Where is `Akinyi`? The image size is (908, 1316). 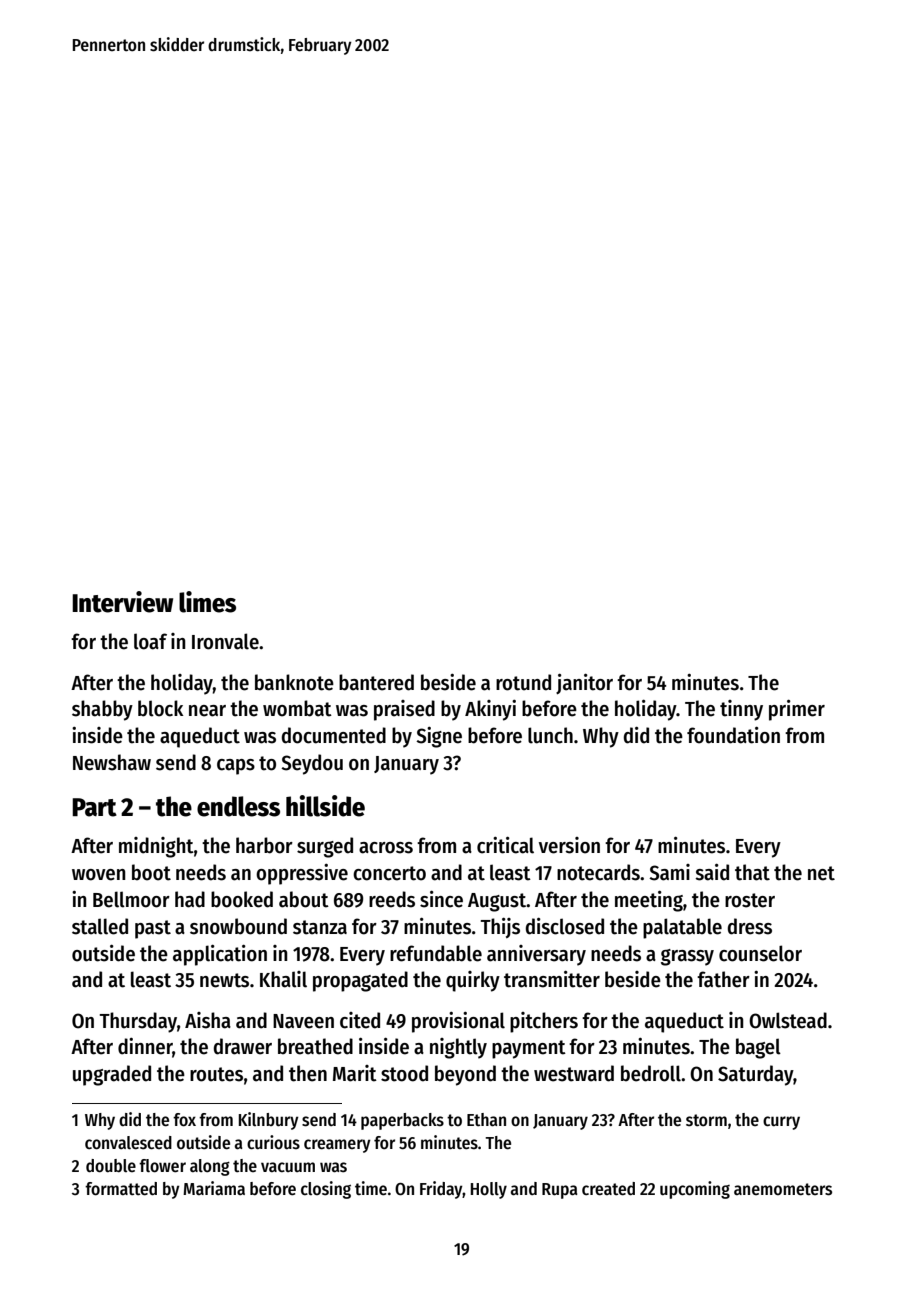 Akinyi is located at coordinates (490, 710).
